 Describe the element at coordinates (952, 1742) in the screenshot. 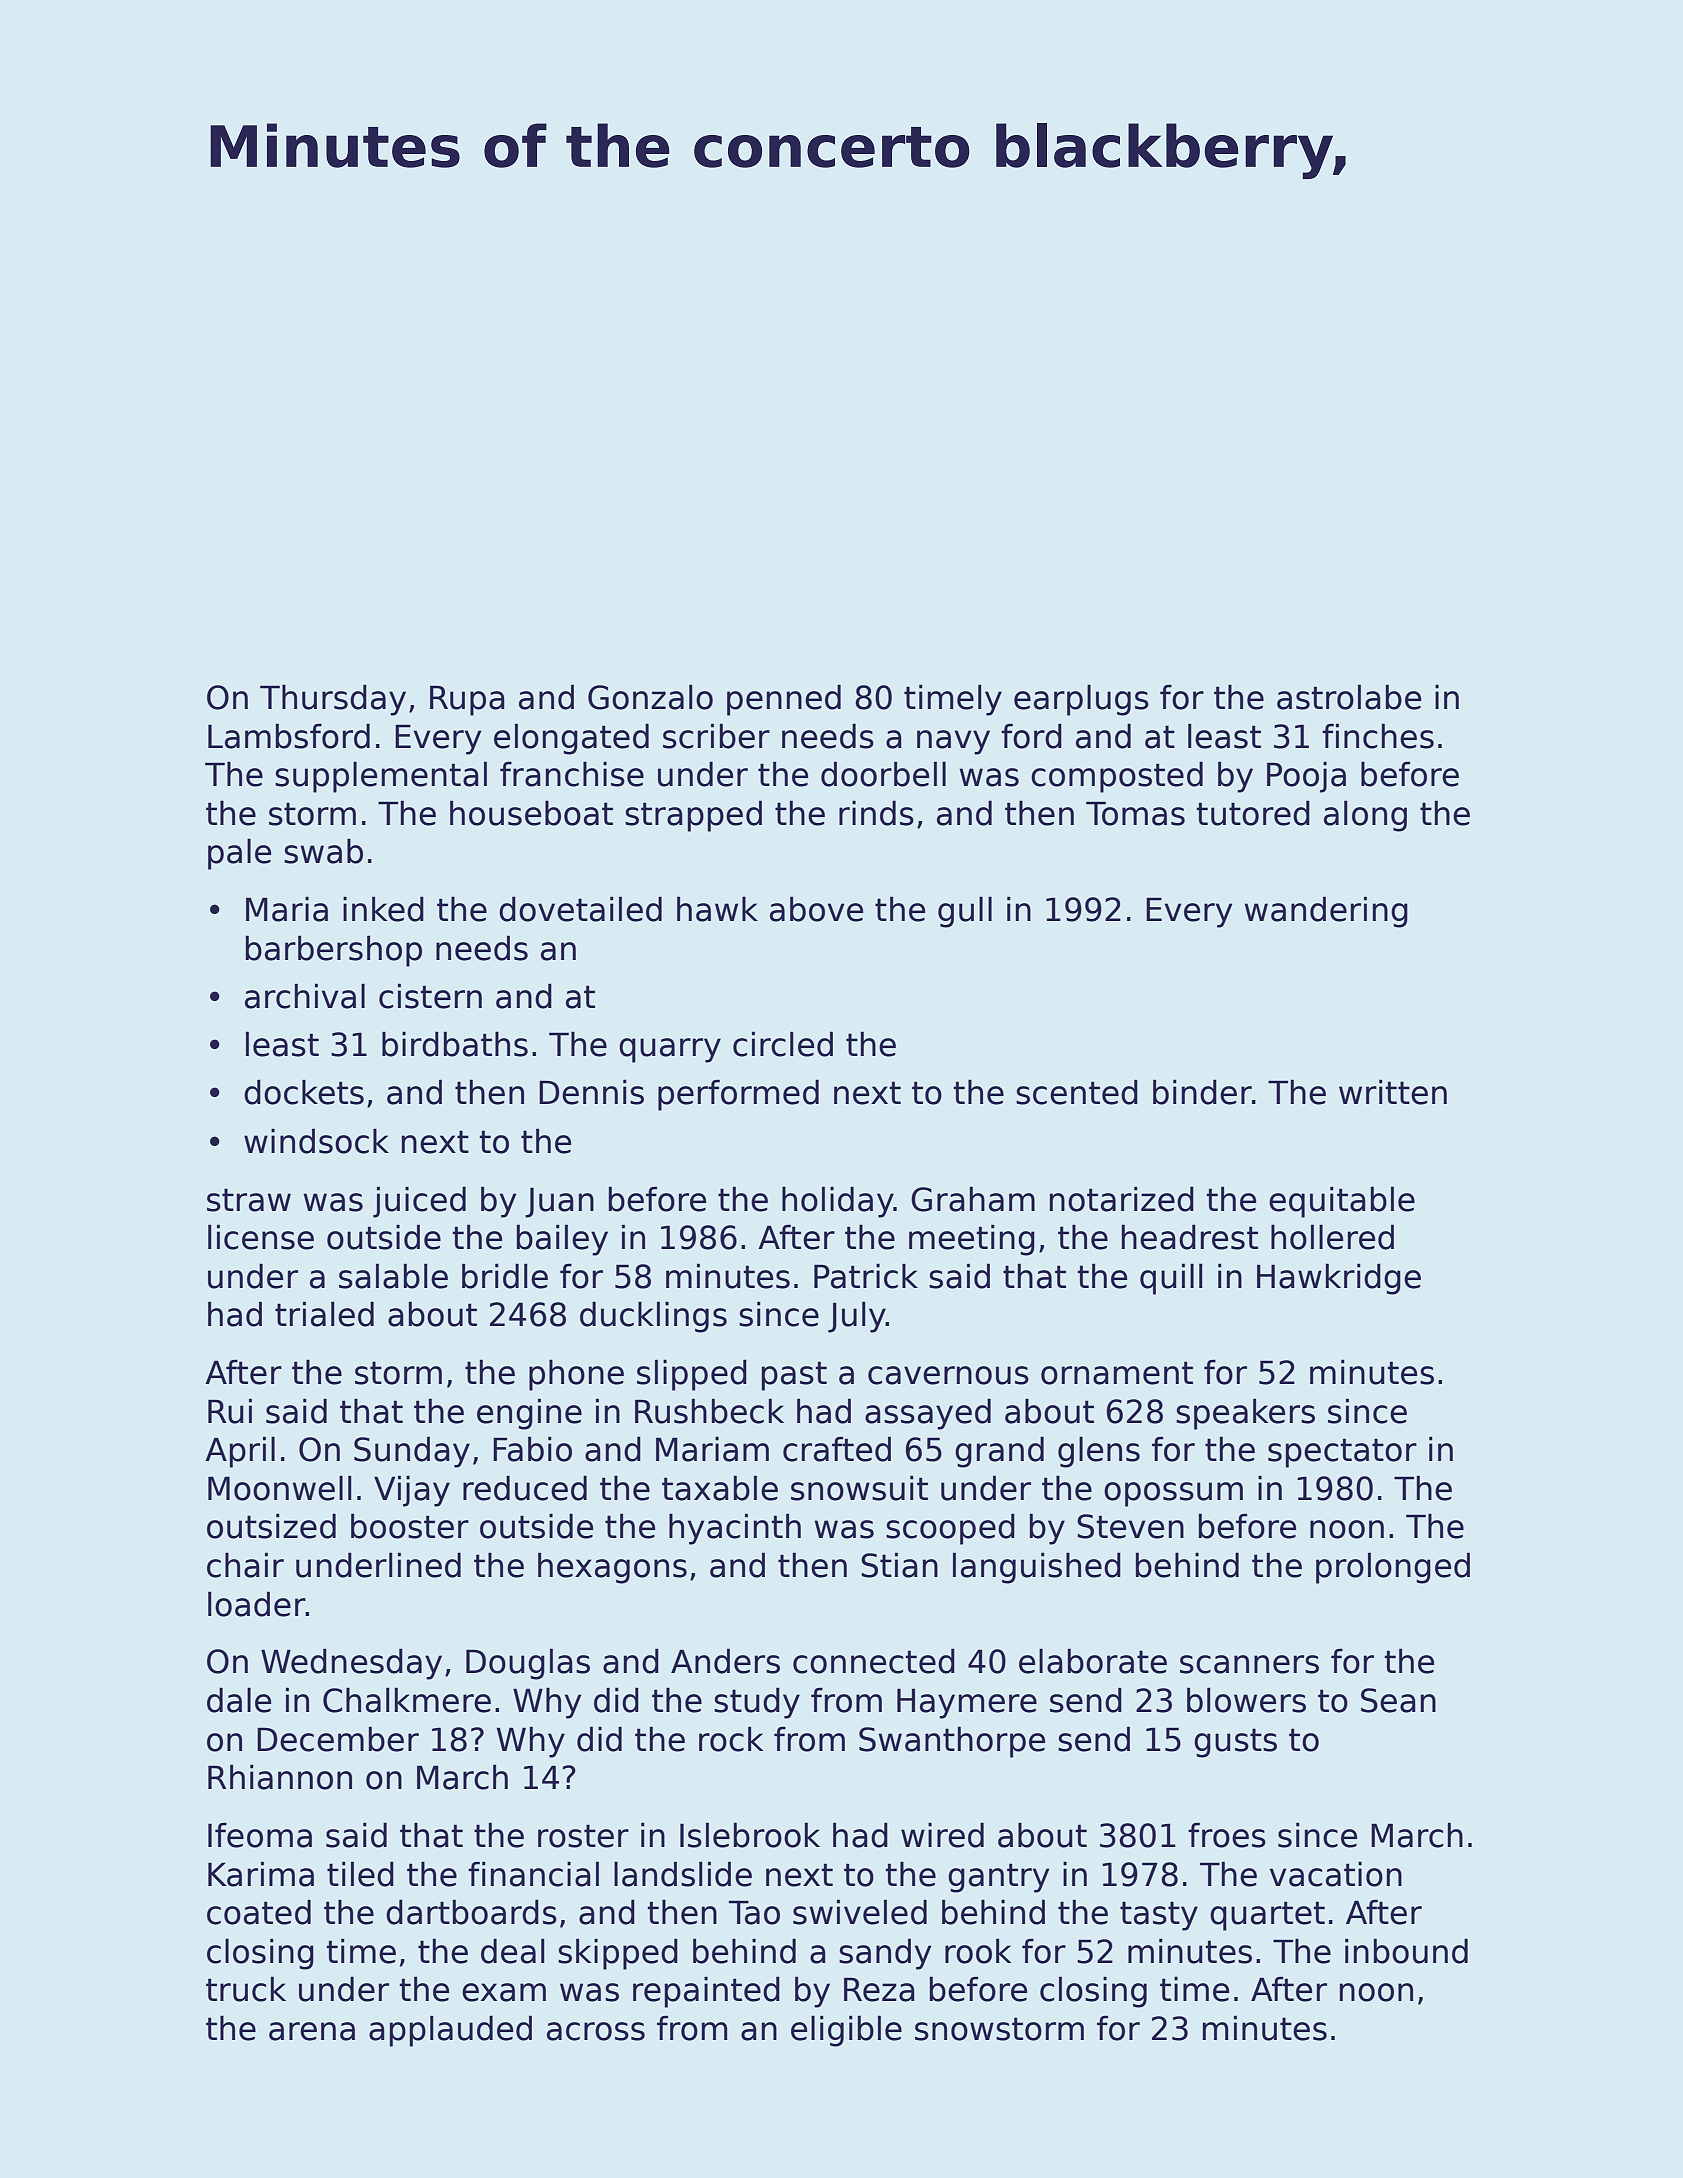

I see `Swanthorpe` at that location.
